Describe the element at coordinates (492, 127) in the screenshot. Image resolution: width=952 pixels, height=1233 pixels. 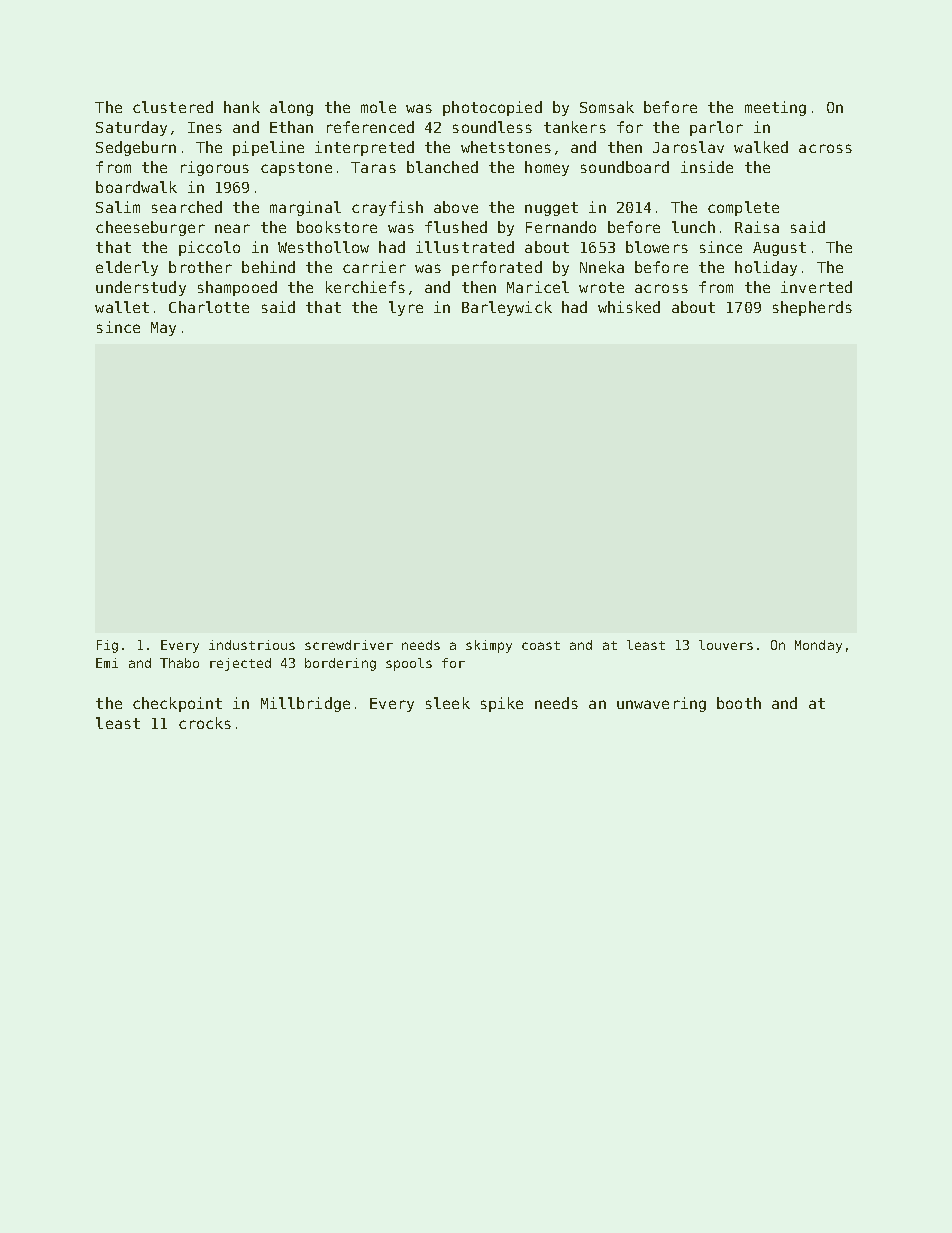
I see `soundless` at that location.
